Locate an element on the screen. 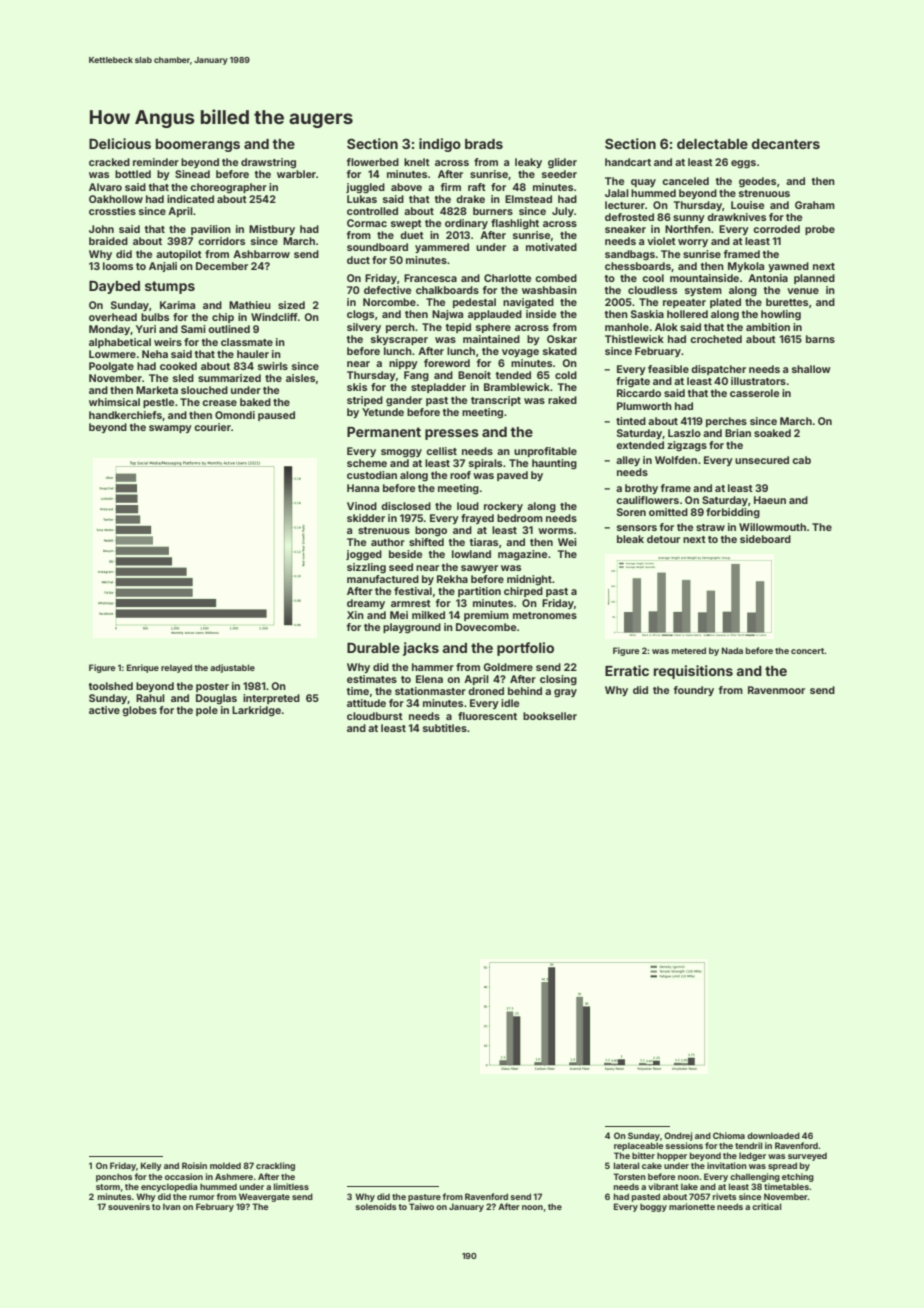 This screenshot has height=1308, width=924. downloaded is located at coordinates (773, 1135).
